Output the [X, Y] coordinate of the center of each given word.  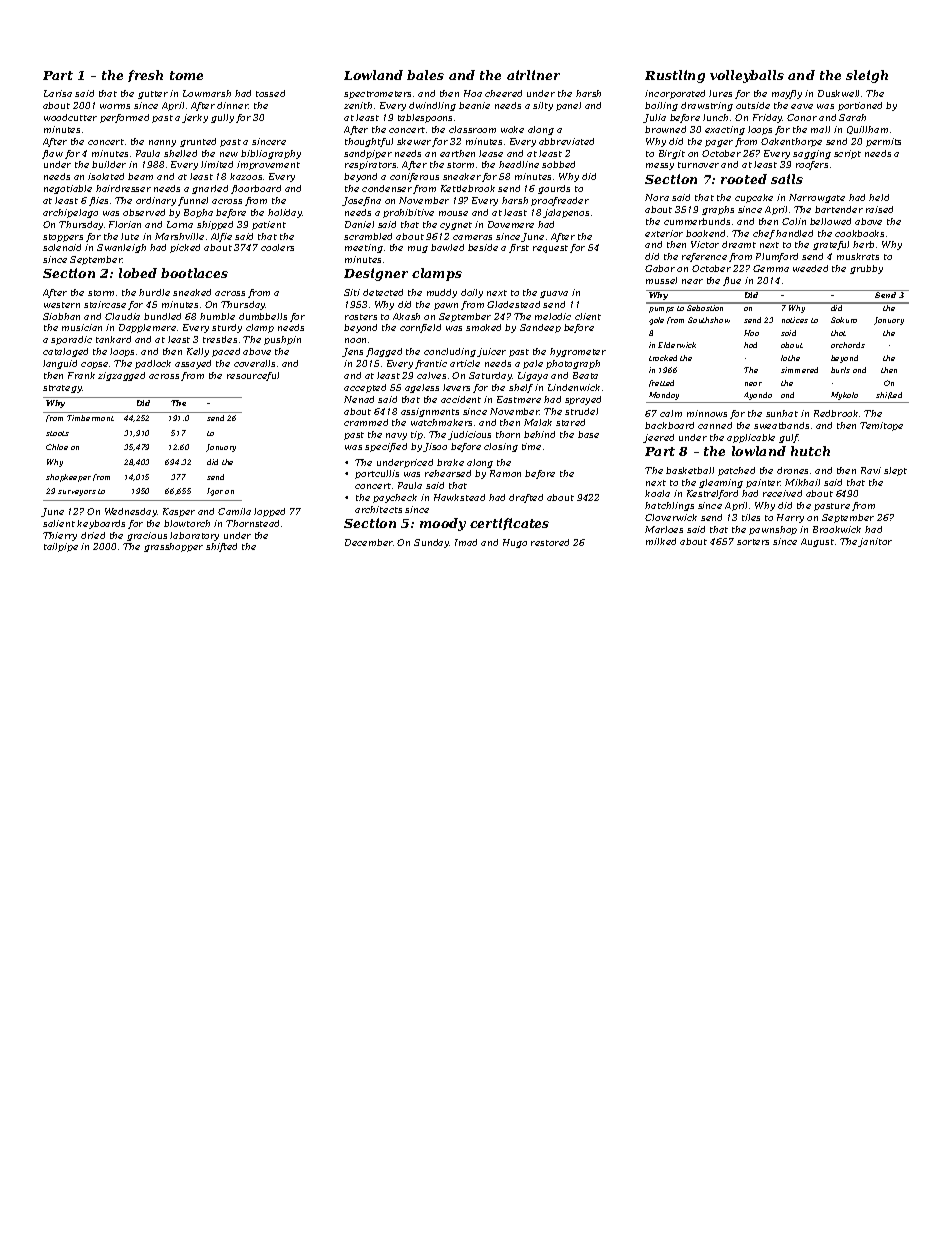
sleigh [867, 76]
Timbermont [90, 418]
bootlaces [194, 273]
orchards [848, 345]
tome [186, 75]
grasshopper [173, 547]
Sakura [844, 320]
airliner [533, 75]
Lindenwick [574, 387]
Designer [376, 274]
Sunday [431, 543]
